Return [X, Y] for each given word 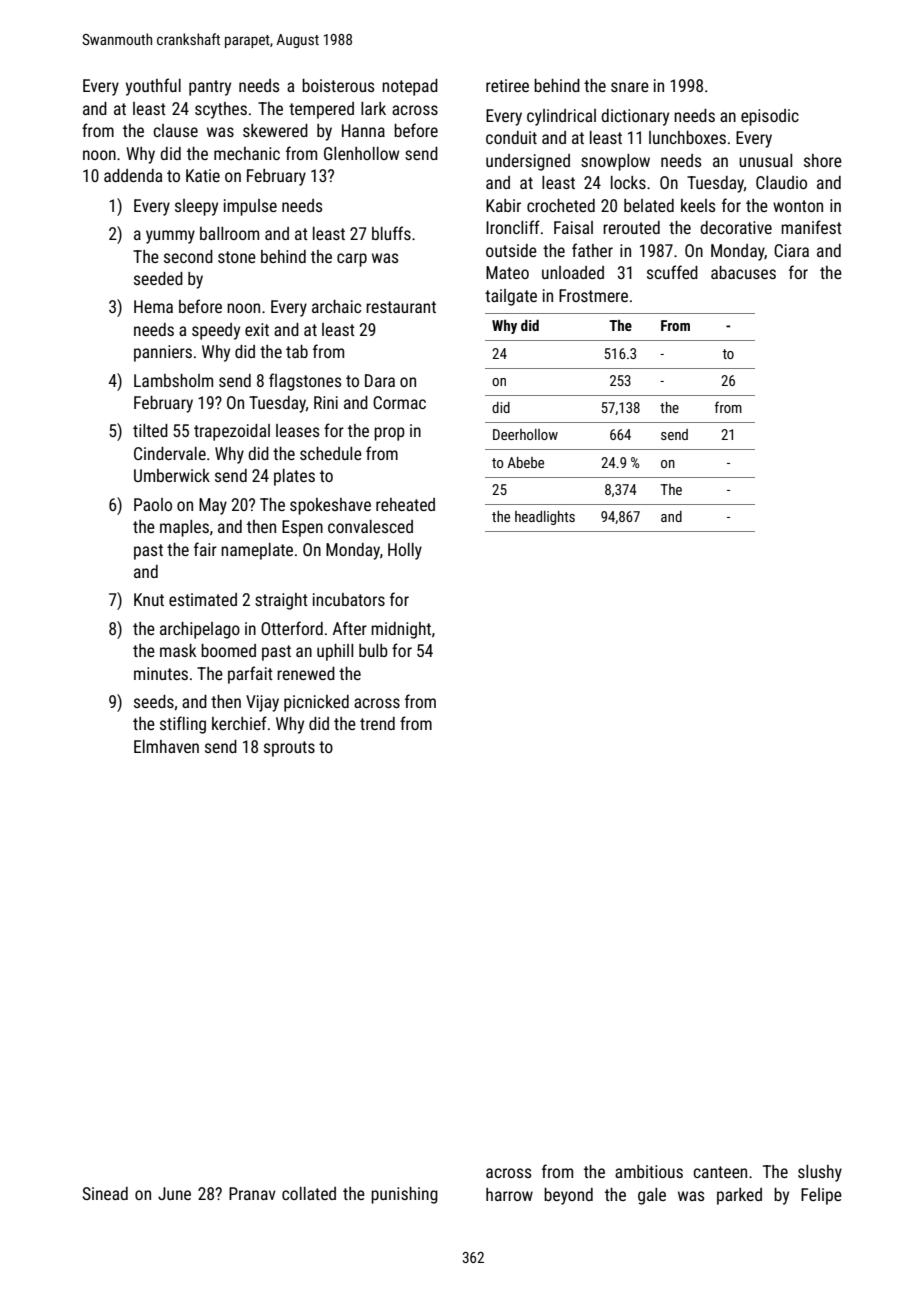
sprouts [289, 749]
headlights [545, 518]
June [174, 1193]
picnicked [316, 703]
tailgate [511, 297]
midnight [401, 630]
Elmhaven [166, 746]
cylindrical [561, 117]
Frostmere [593, 295]
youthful [153, 87]
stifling [183, 725]
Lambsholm [173, 380]
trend [377, 723]
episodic [770, 117]
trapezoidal [232, 432]
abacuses [743, 272]
